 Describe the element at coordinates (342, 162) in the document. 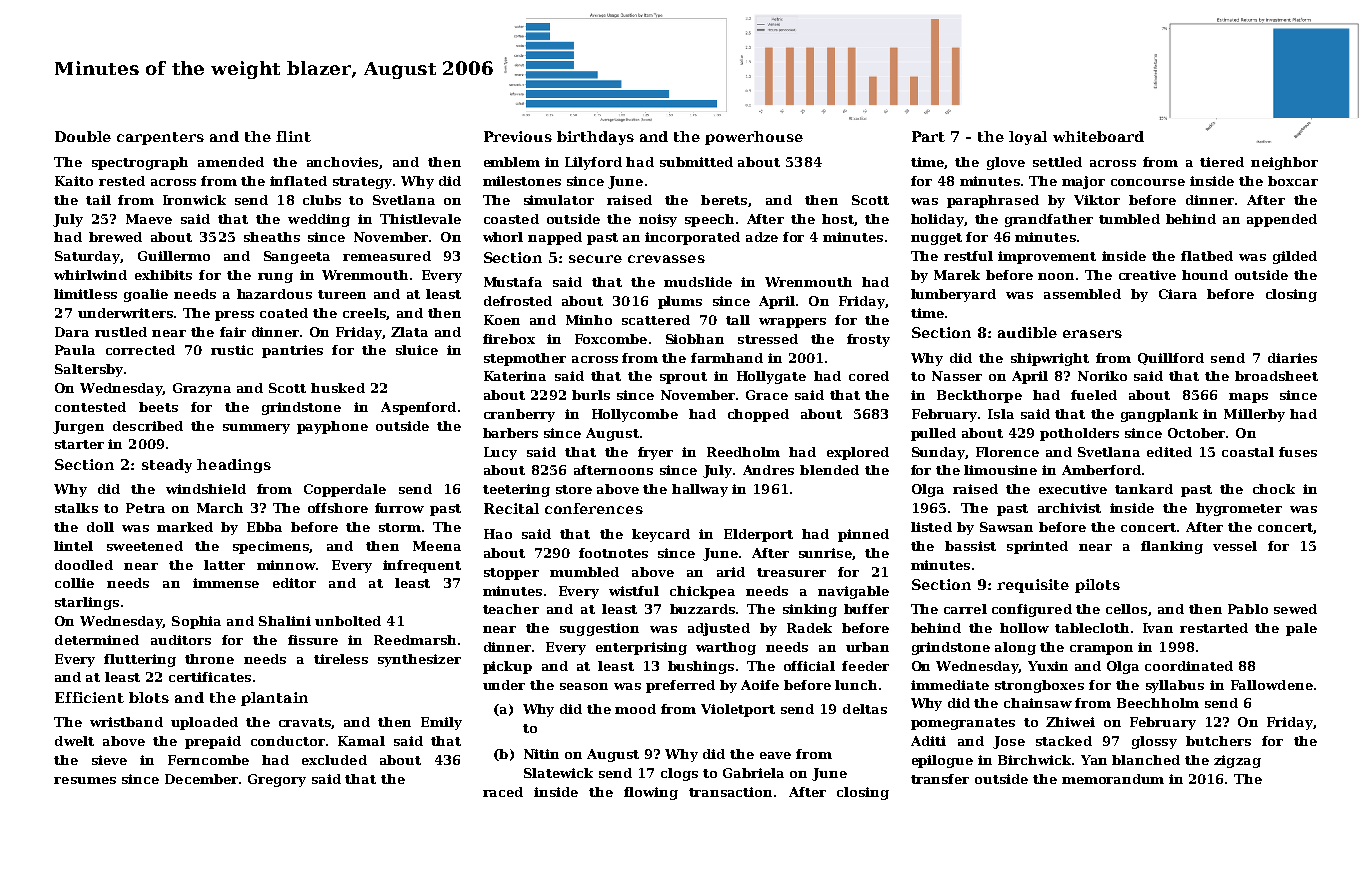

I see `anchovies` at that location.
